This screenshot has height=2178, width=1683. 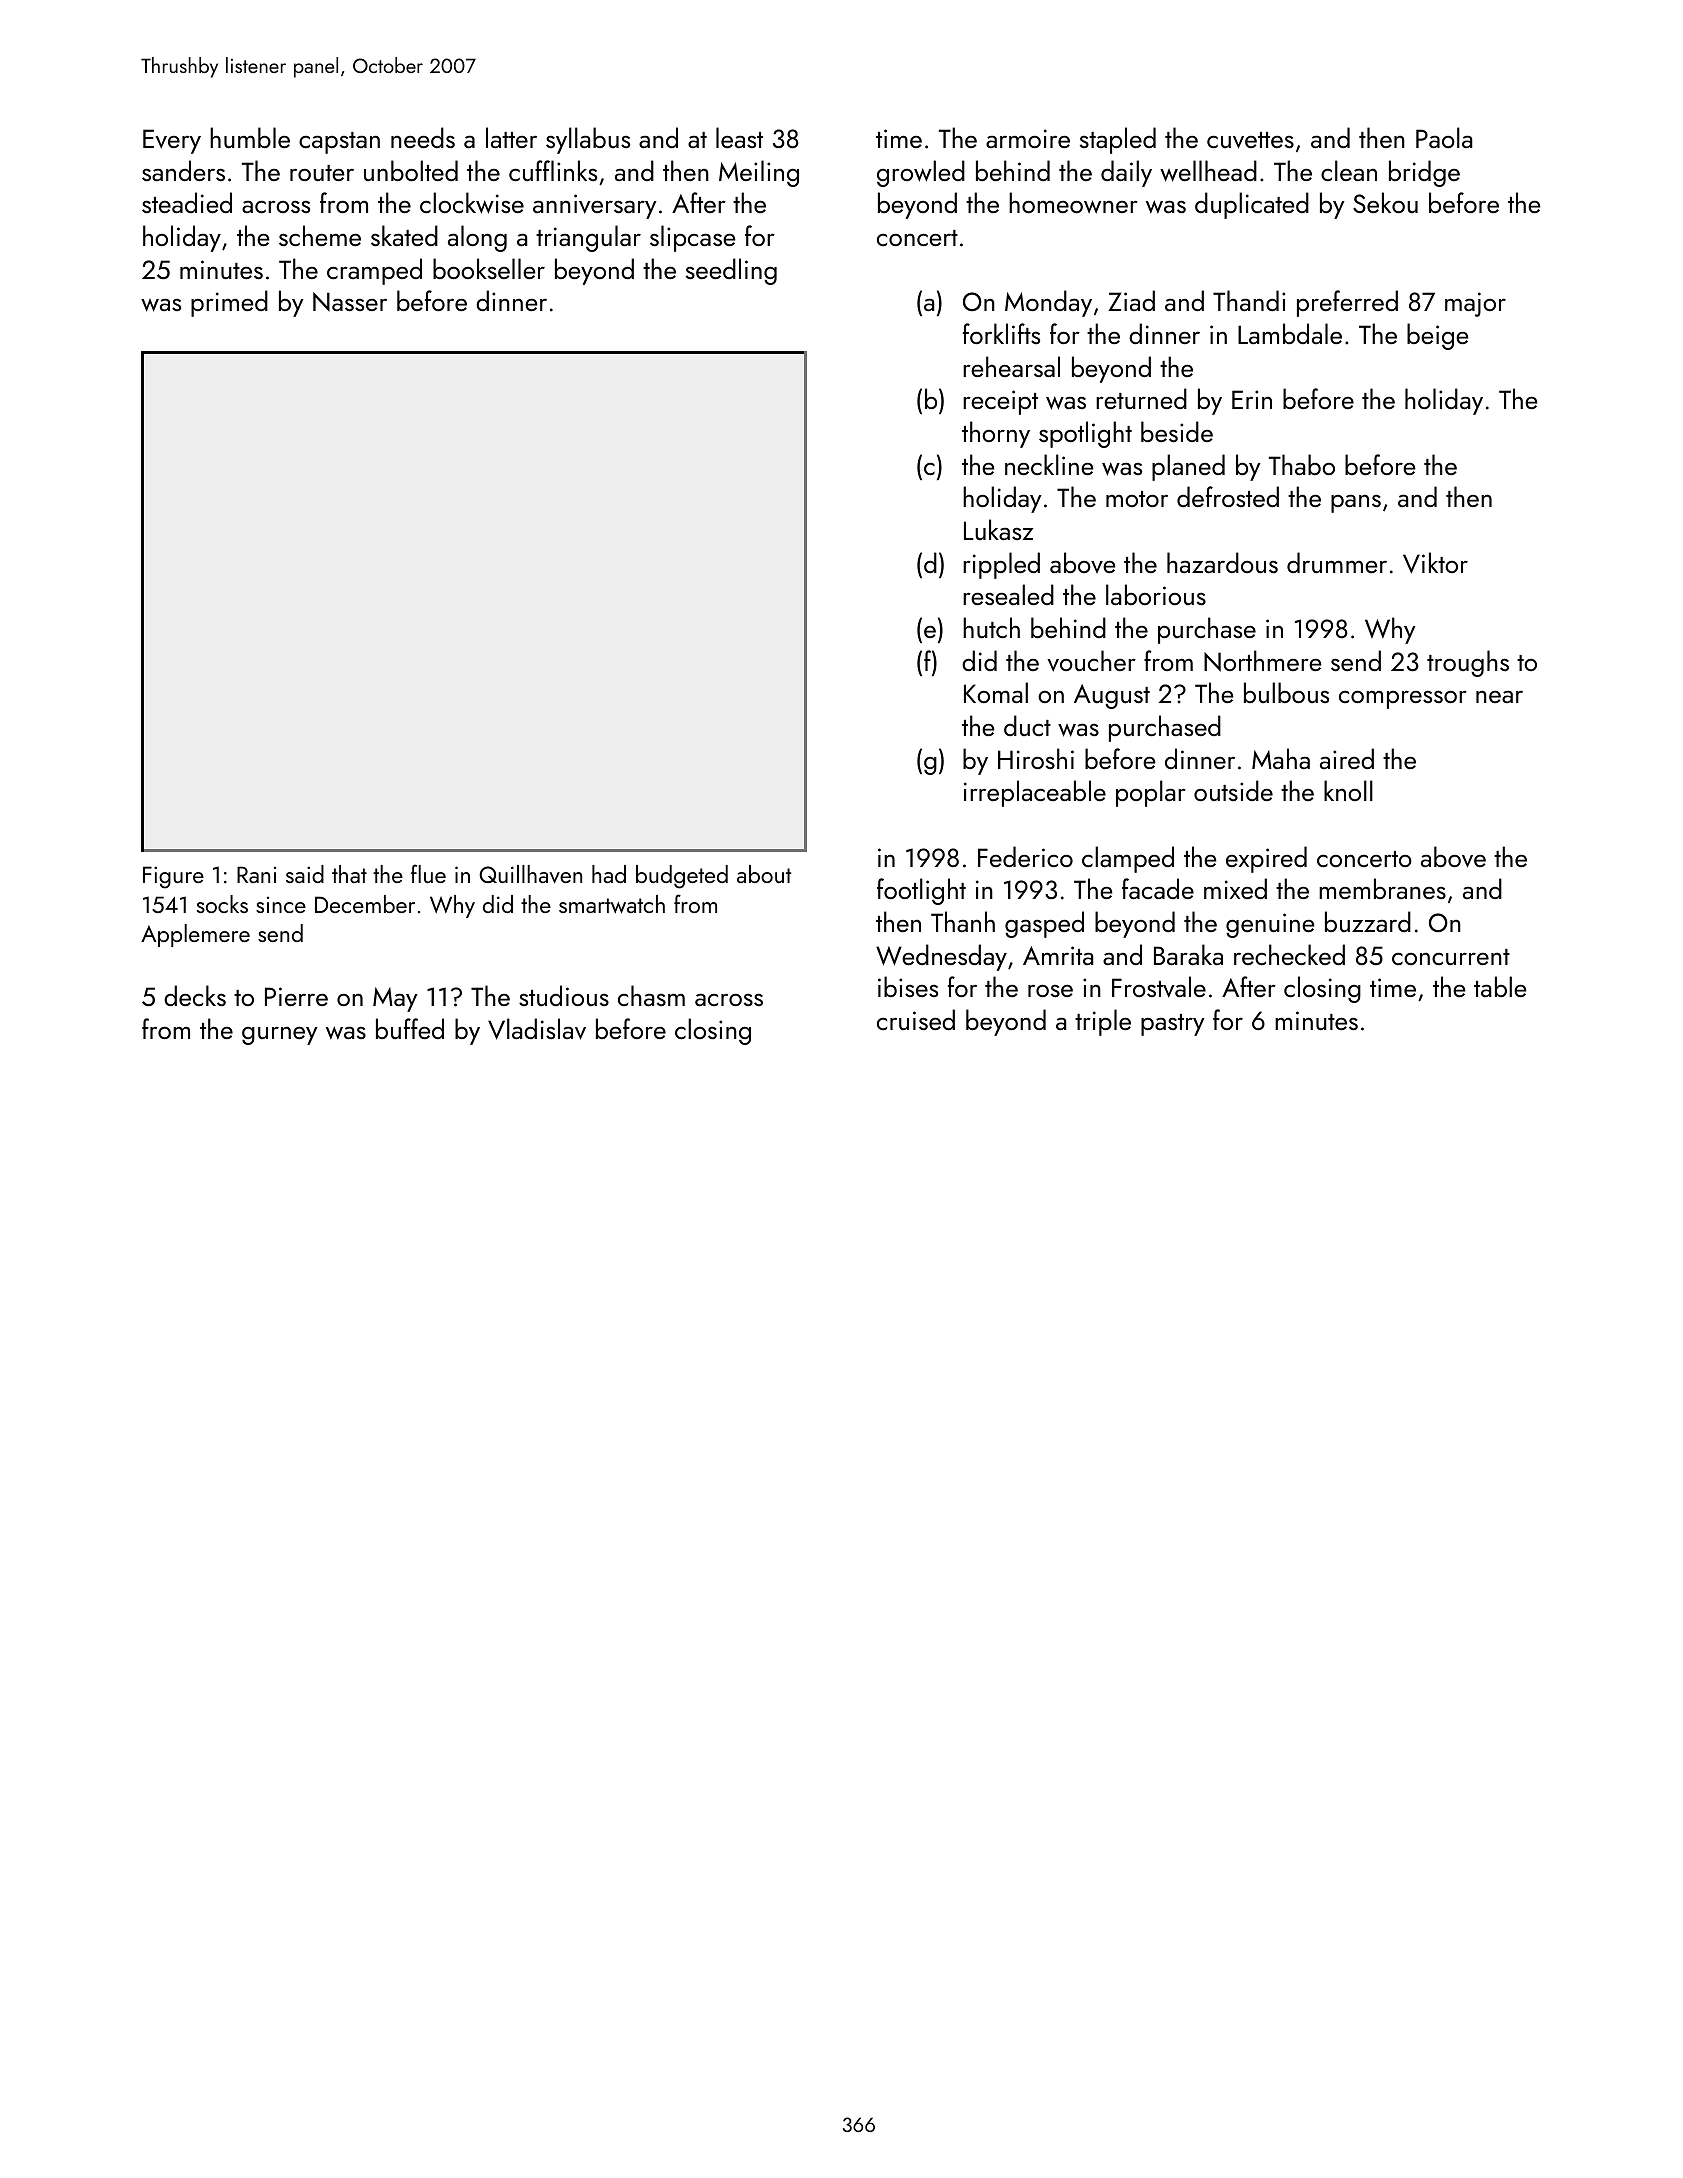 I want to click on irreplaceable, so click(x=1035, y=793).
